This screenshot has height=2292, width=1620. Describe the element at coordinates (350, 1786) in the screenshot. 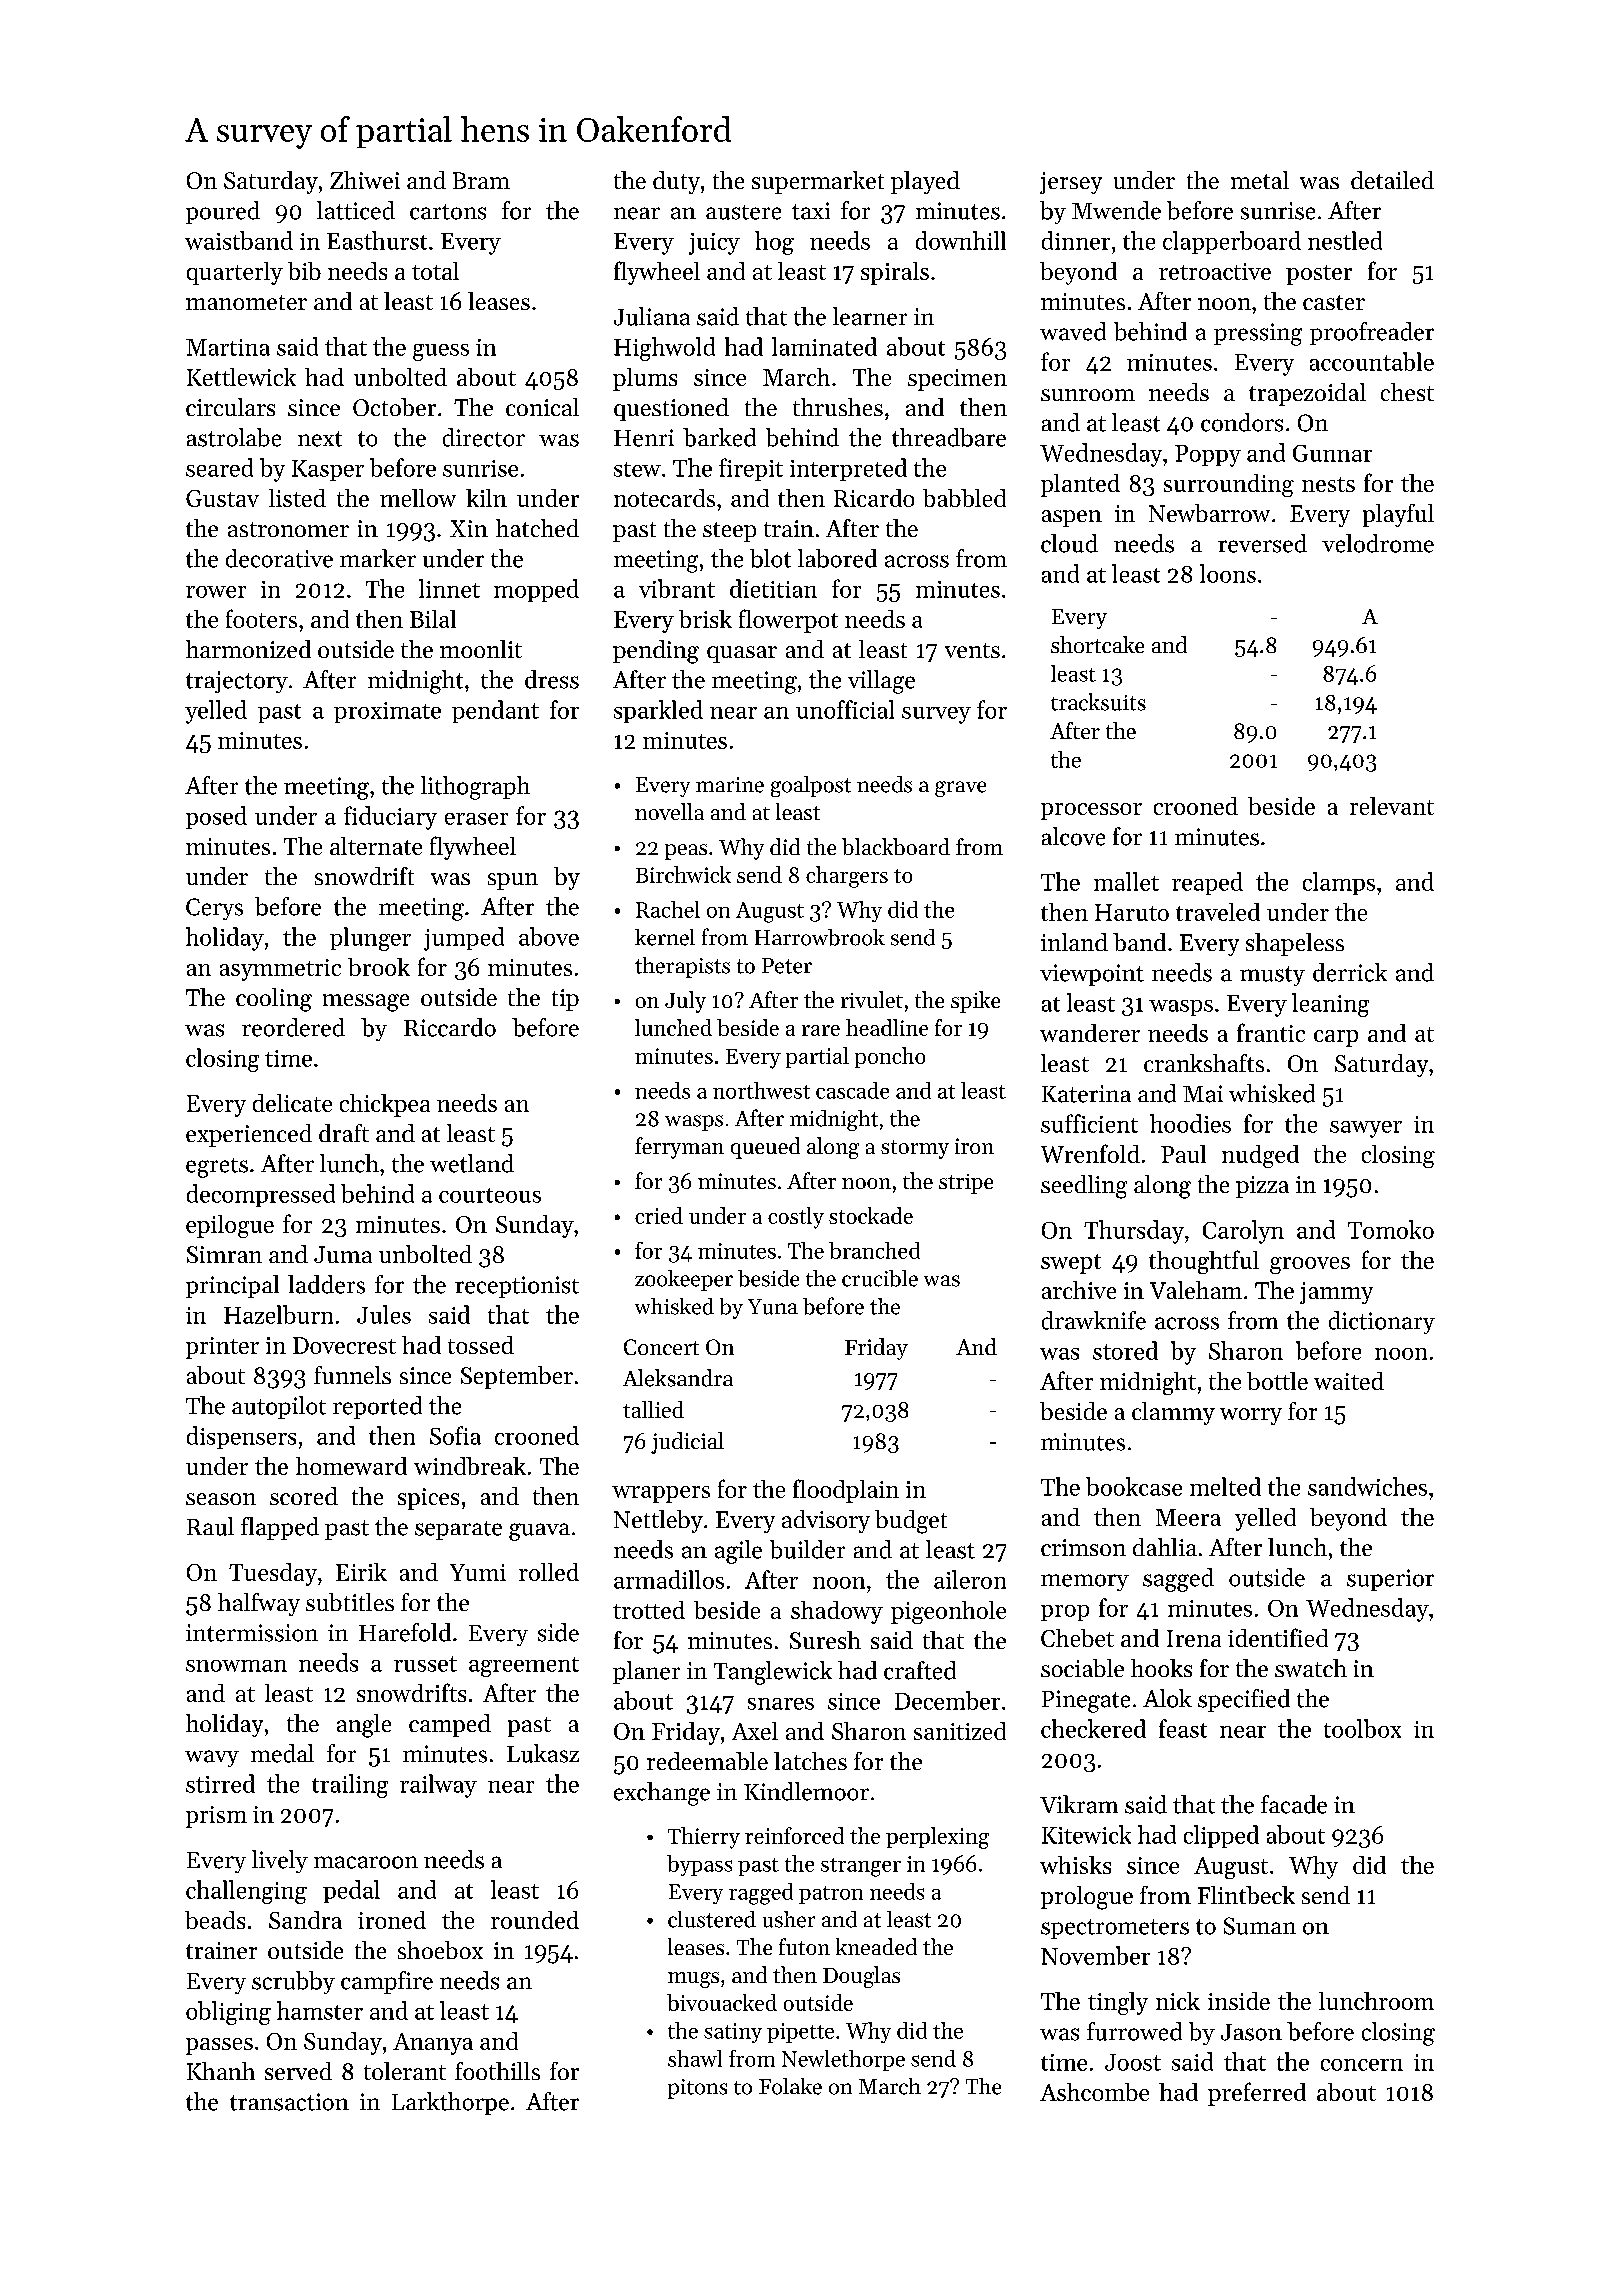

I see `trailing` at that location.
